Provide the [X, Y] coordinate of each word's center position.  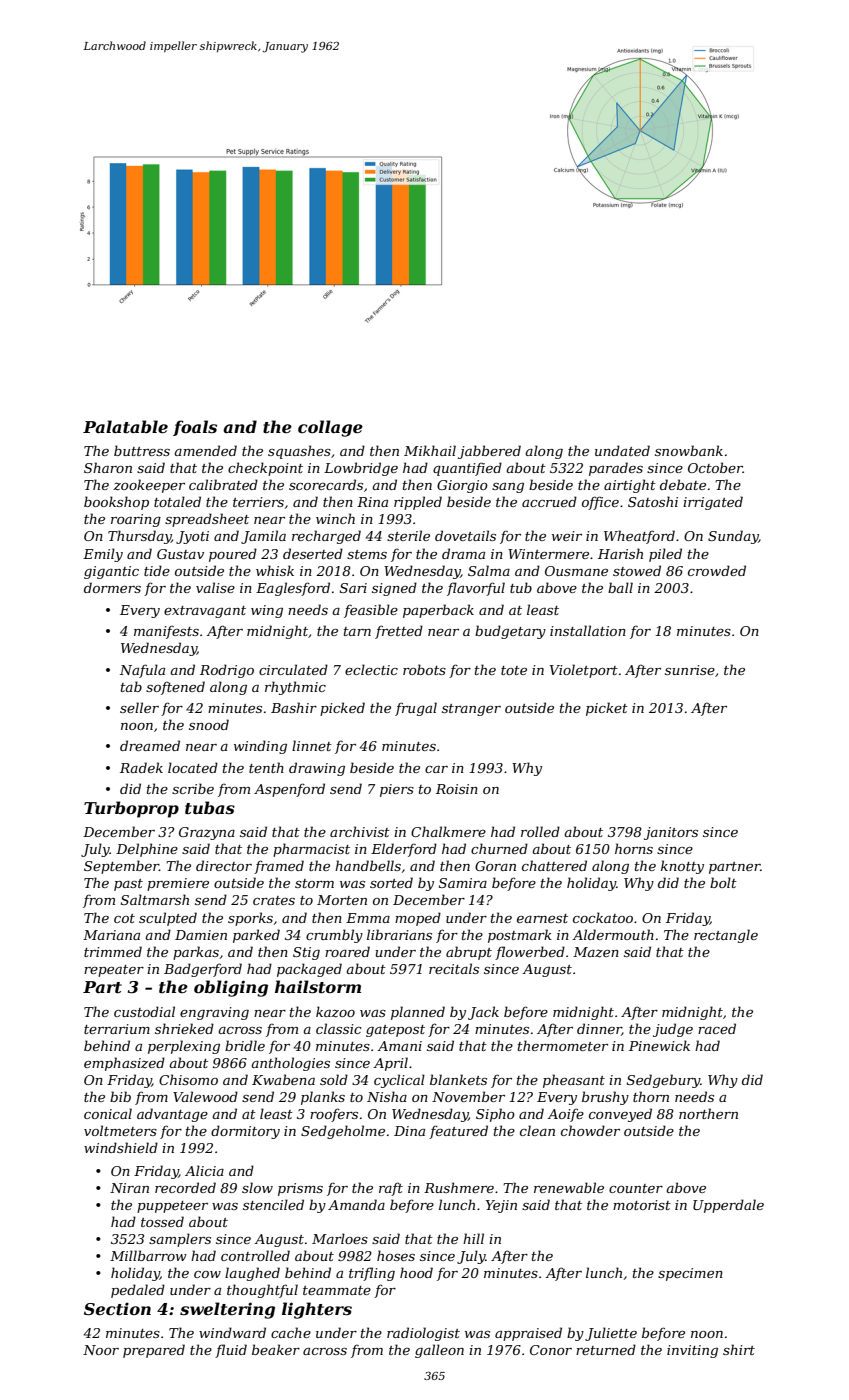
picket [607, 709]
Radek [141, 767]
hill [473, 1238]
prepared [154, 1351]
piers [397, 790]
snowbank [689, 450]
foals [195, 428]
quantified [467, 469]
